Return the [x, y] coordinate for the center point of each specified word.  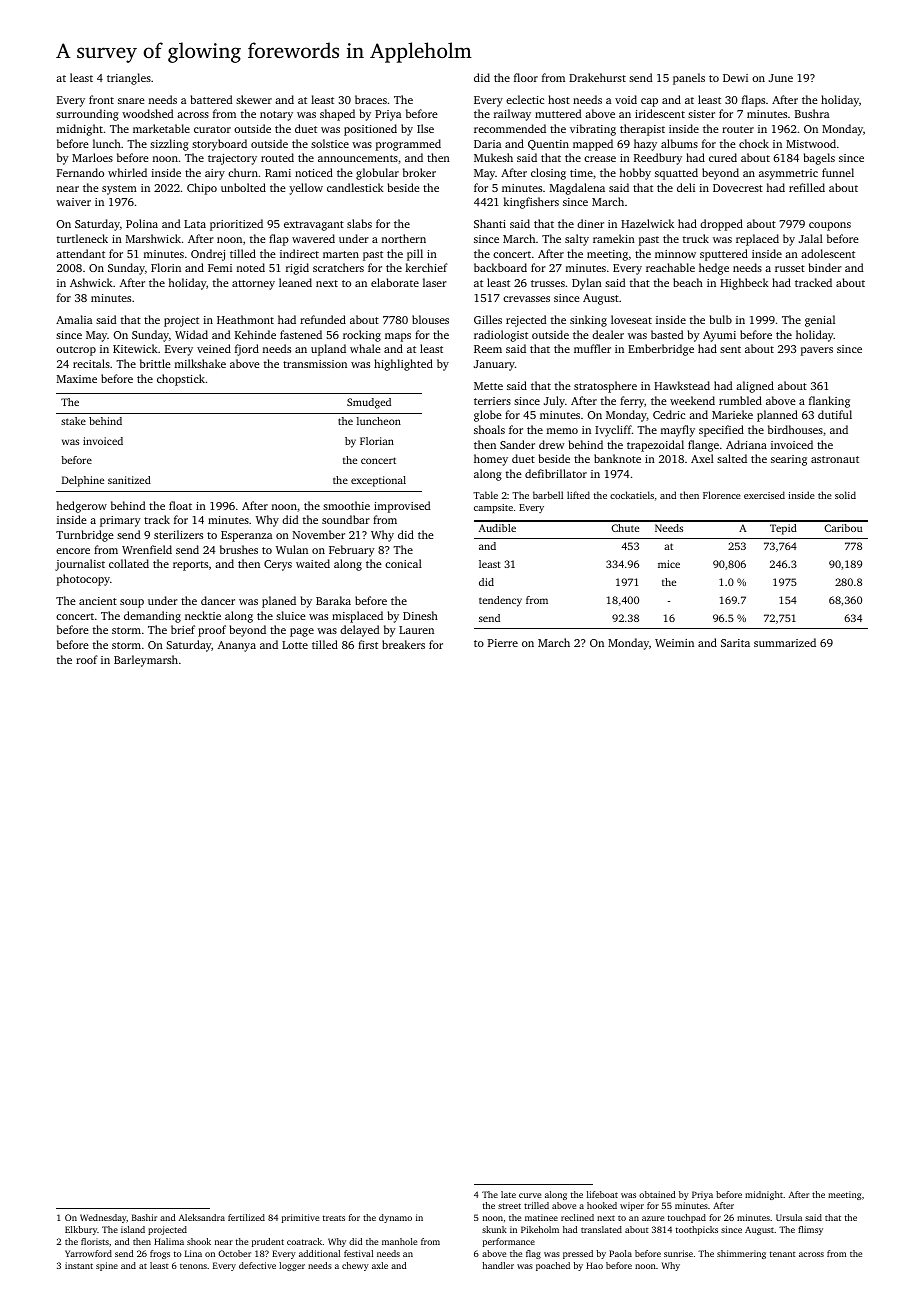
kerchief [427, 267]
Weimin [674, 643]
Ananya [237, 646]
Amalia [74, 319]
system [119, 190]
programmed [408, 145]
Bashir [144, 1217]
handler [498, 1265]
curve [530, 1195]
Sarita [735, 643]
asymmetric [788, 174]
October [234, 1253]
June [781, 78]
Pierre [503, 643]
